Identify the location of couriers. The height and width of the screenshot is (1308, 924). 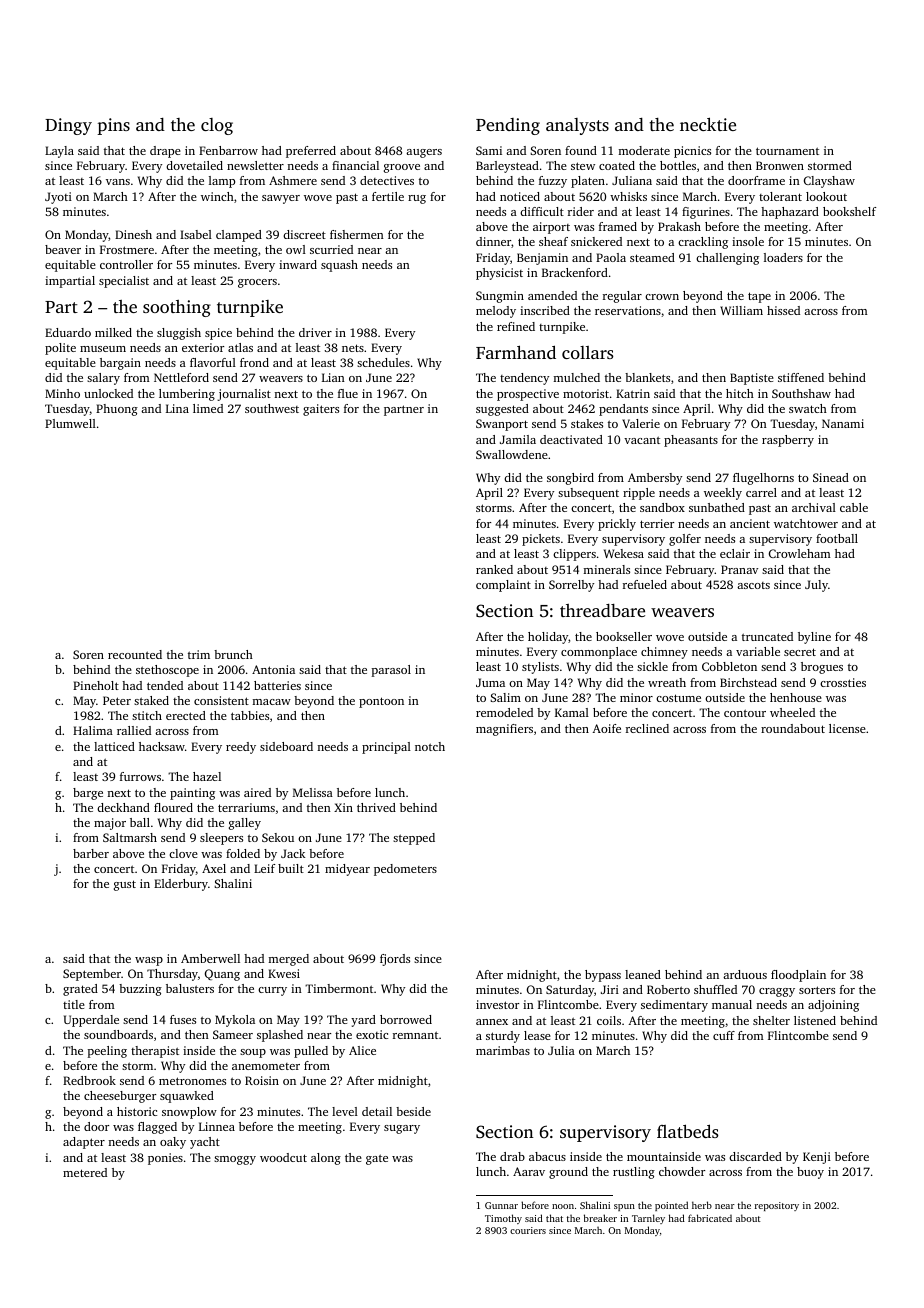
(528, 1230).
